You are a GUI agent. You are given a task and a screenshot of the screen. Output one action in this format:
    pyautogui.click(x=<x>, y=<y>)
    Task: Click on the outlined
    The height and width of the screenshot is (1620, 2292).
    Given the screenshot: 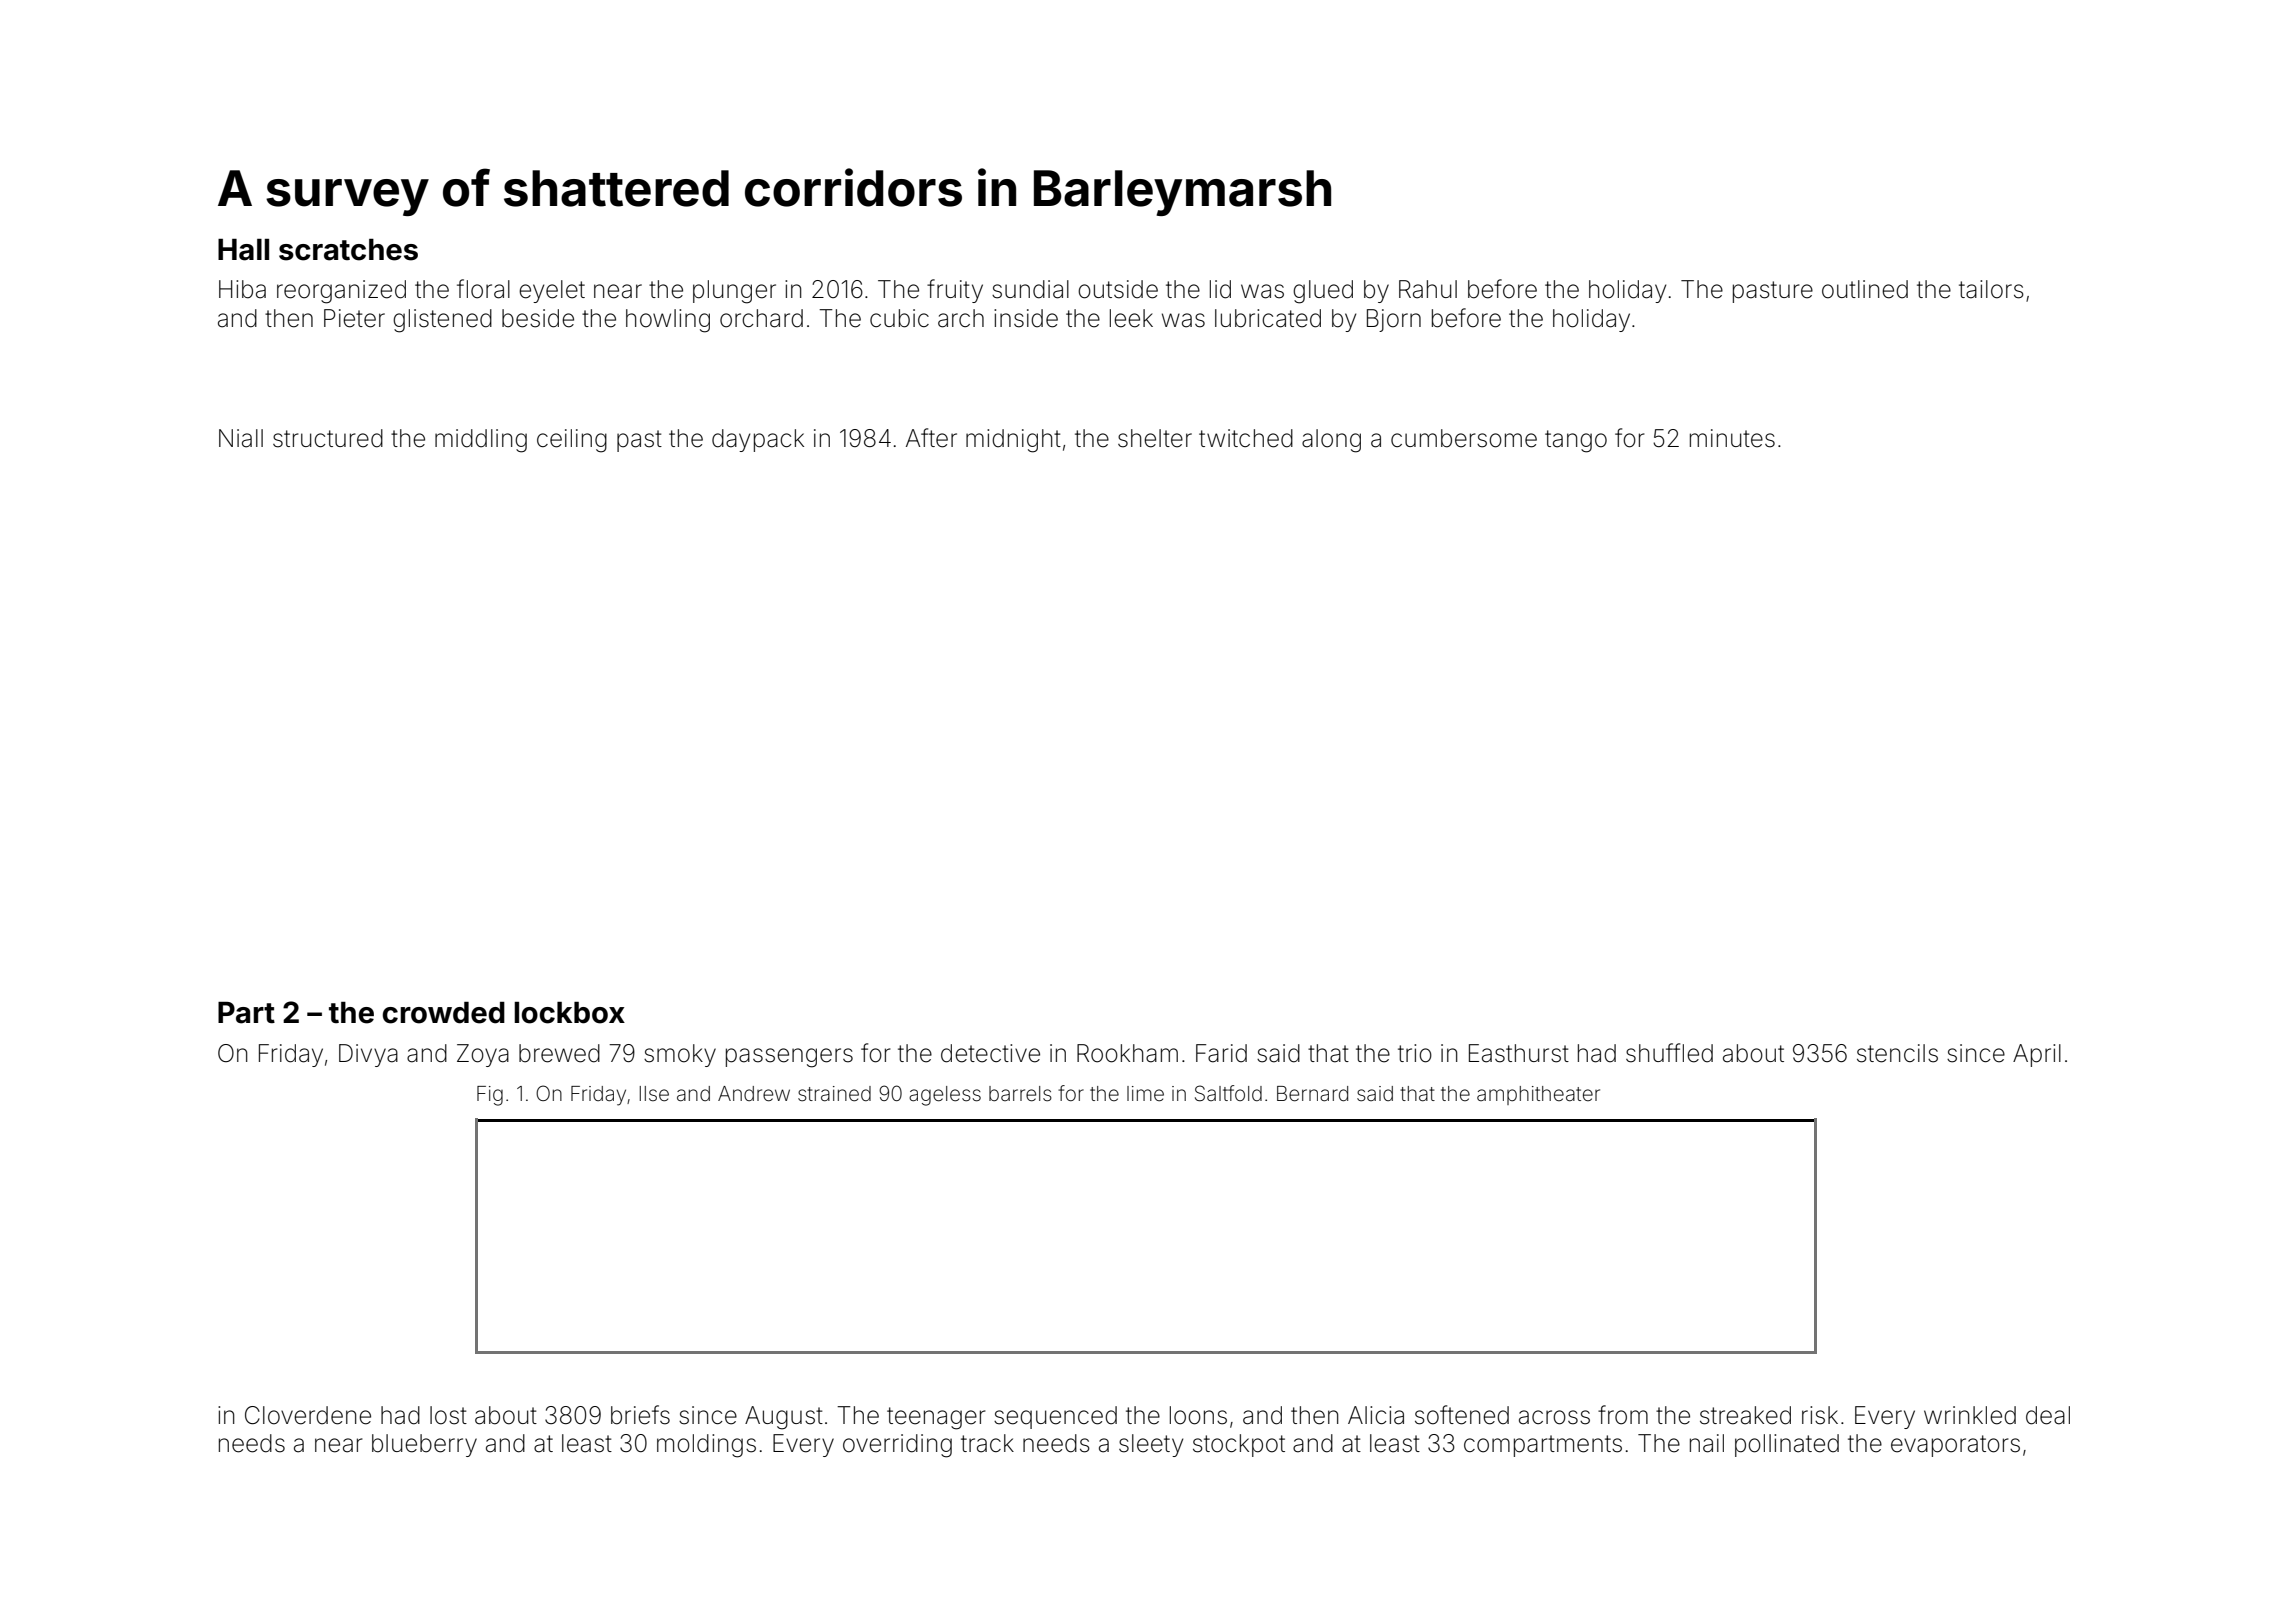 What is the action you would take?
    pyautogui.click(x=1865, y=289)
